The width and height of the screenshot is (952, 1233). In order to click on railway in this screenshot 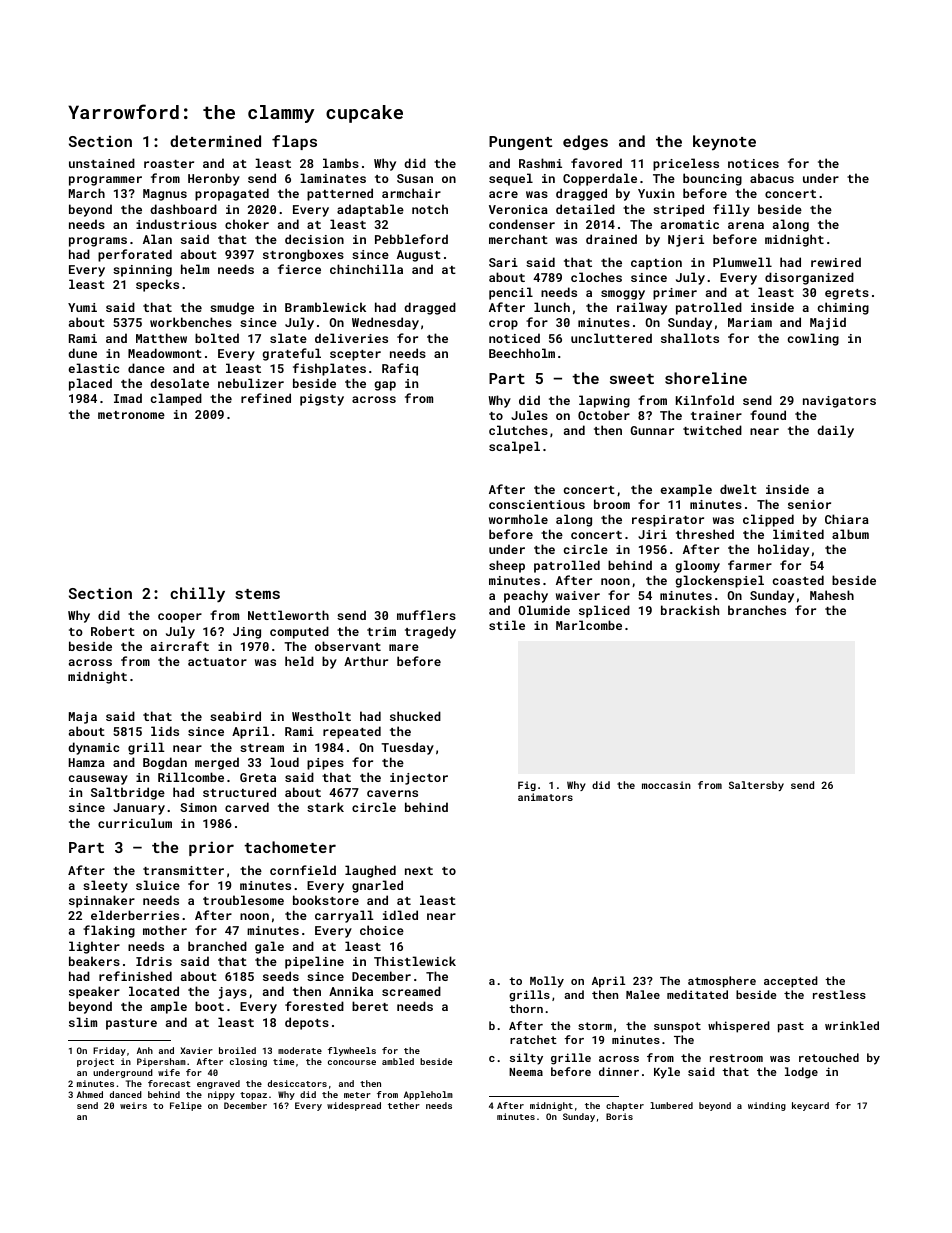, I will do `click(642, 308)`.
